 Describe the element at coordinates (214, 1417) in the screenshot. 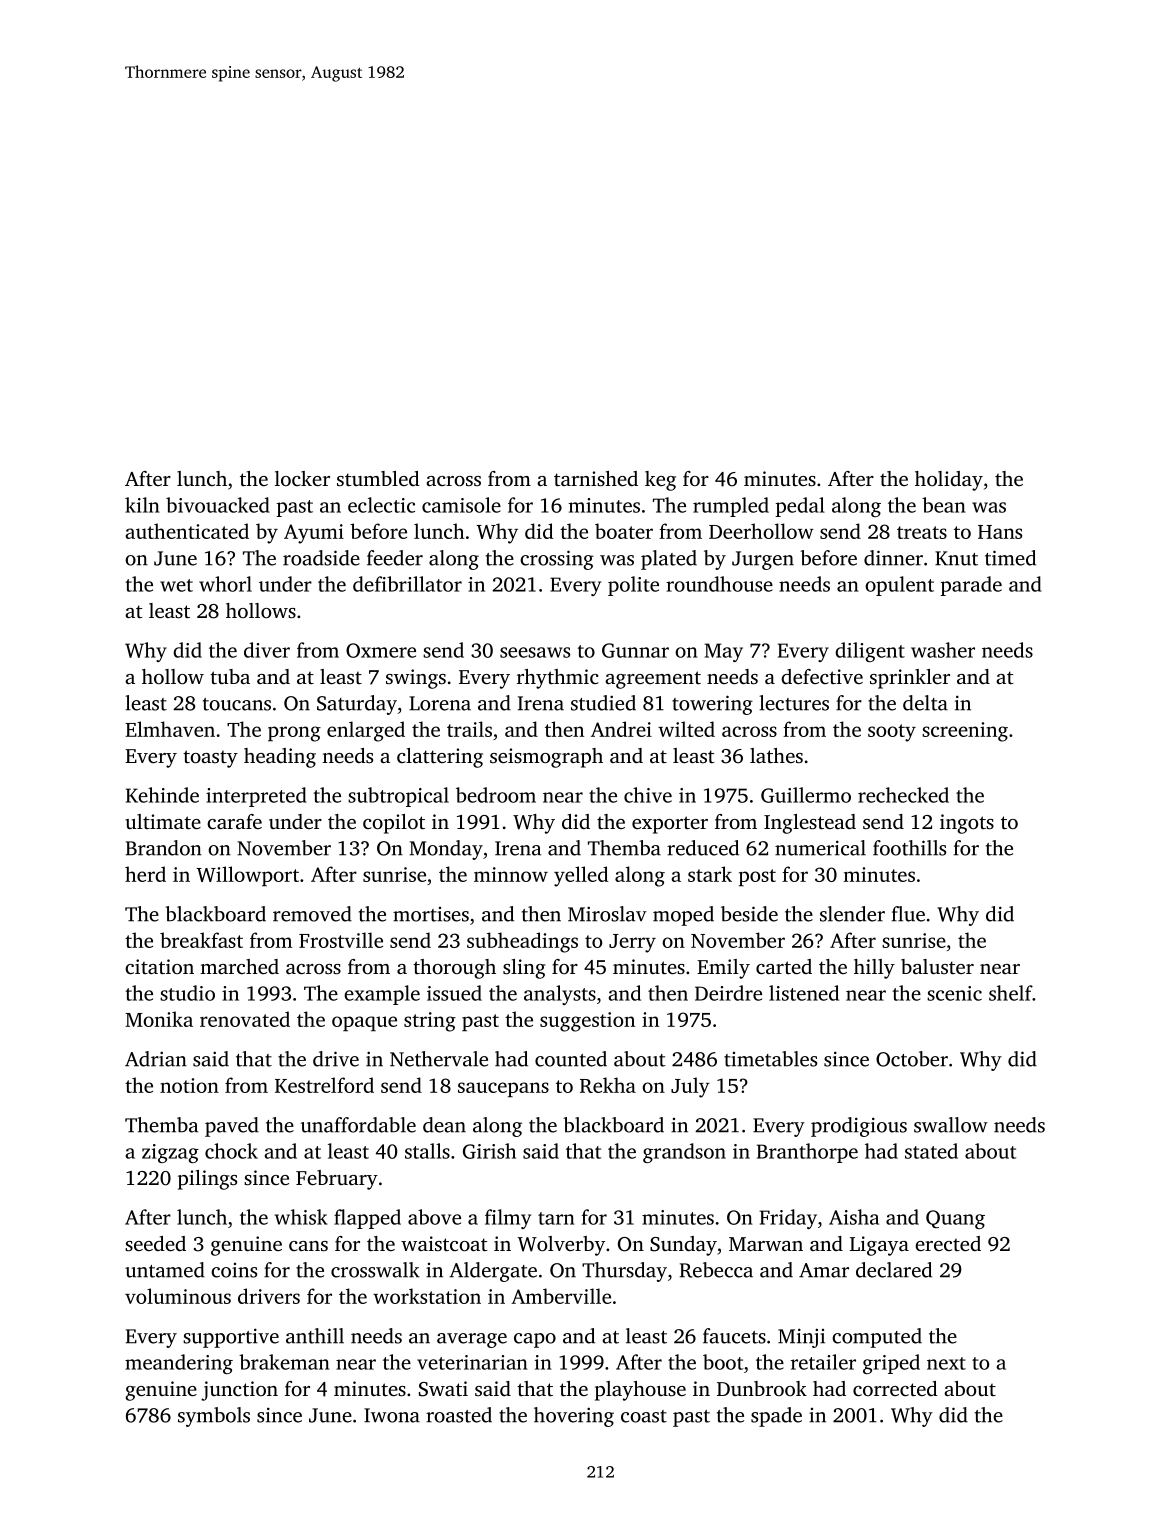

I see `symbols` at that location.
